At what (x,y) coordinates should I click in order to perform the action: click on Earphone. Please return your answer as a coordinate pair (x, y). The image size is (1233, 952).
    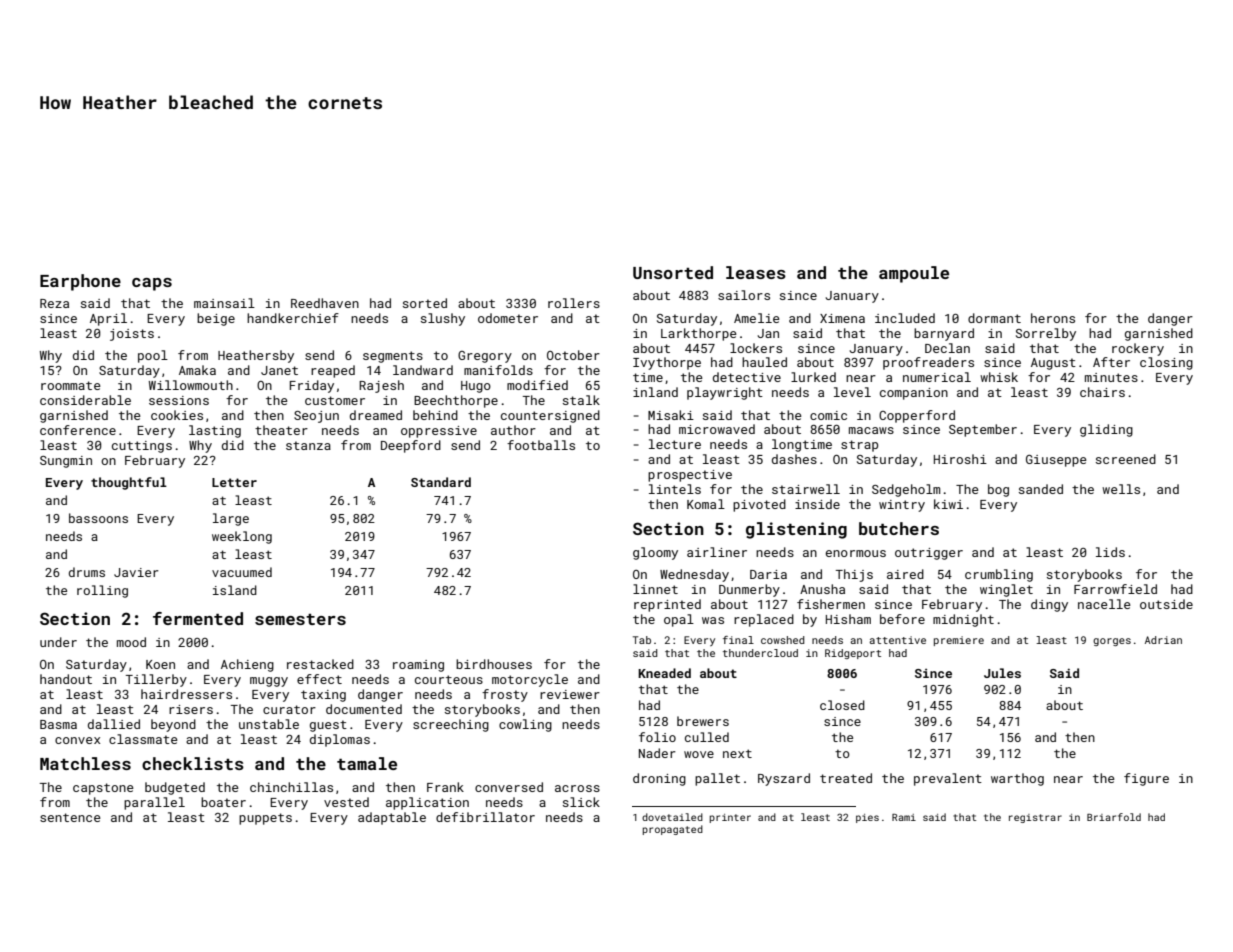
    Looking at the image, I should click on (80, 282).
